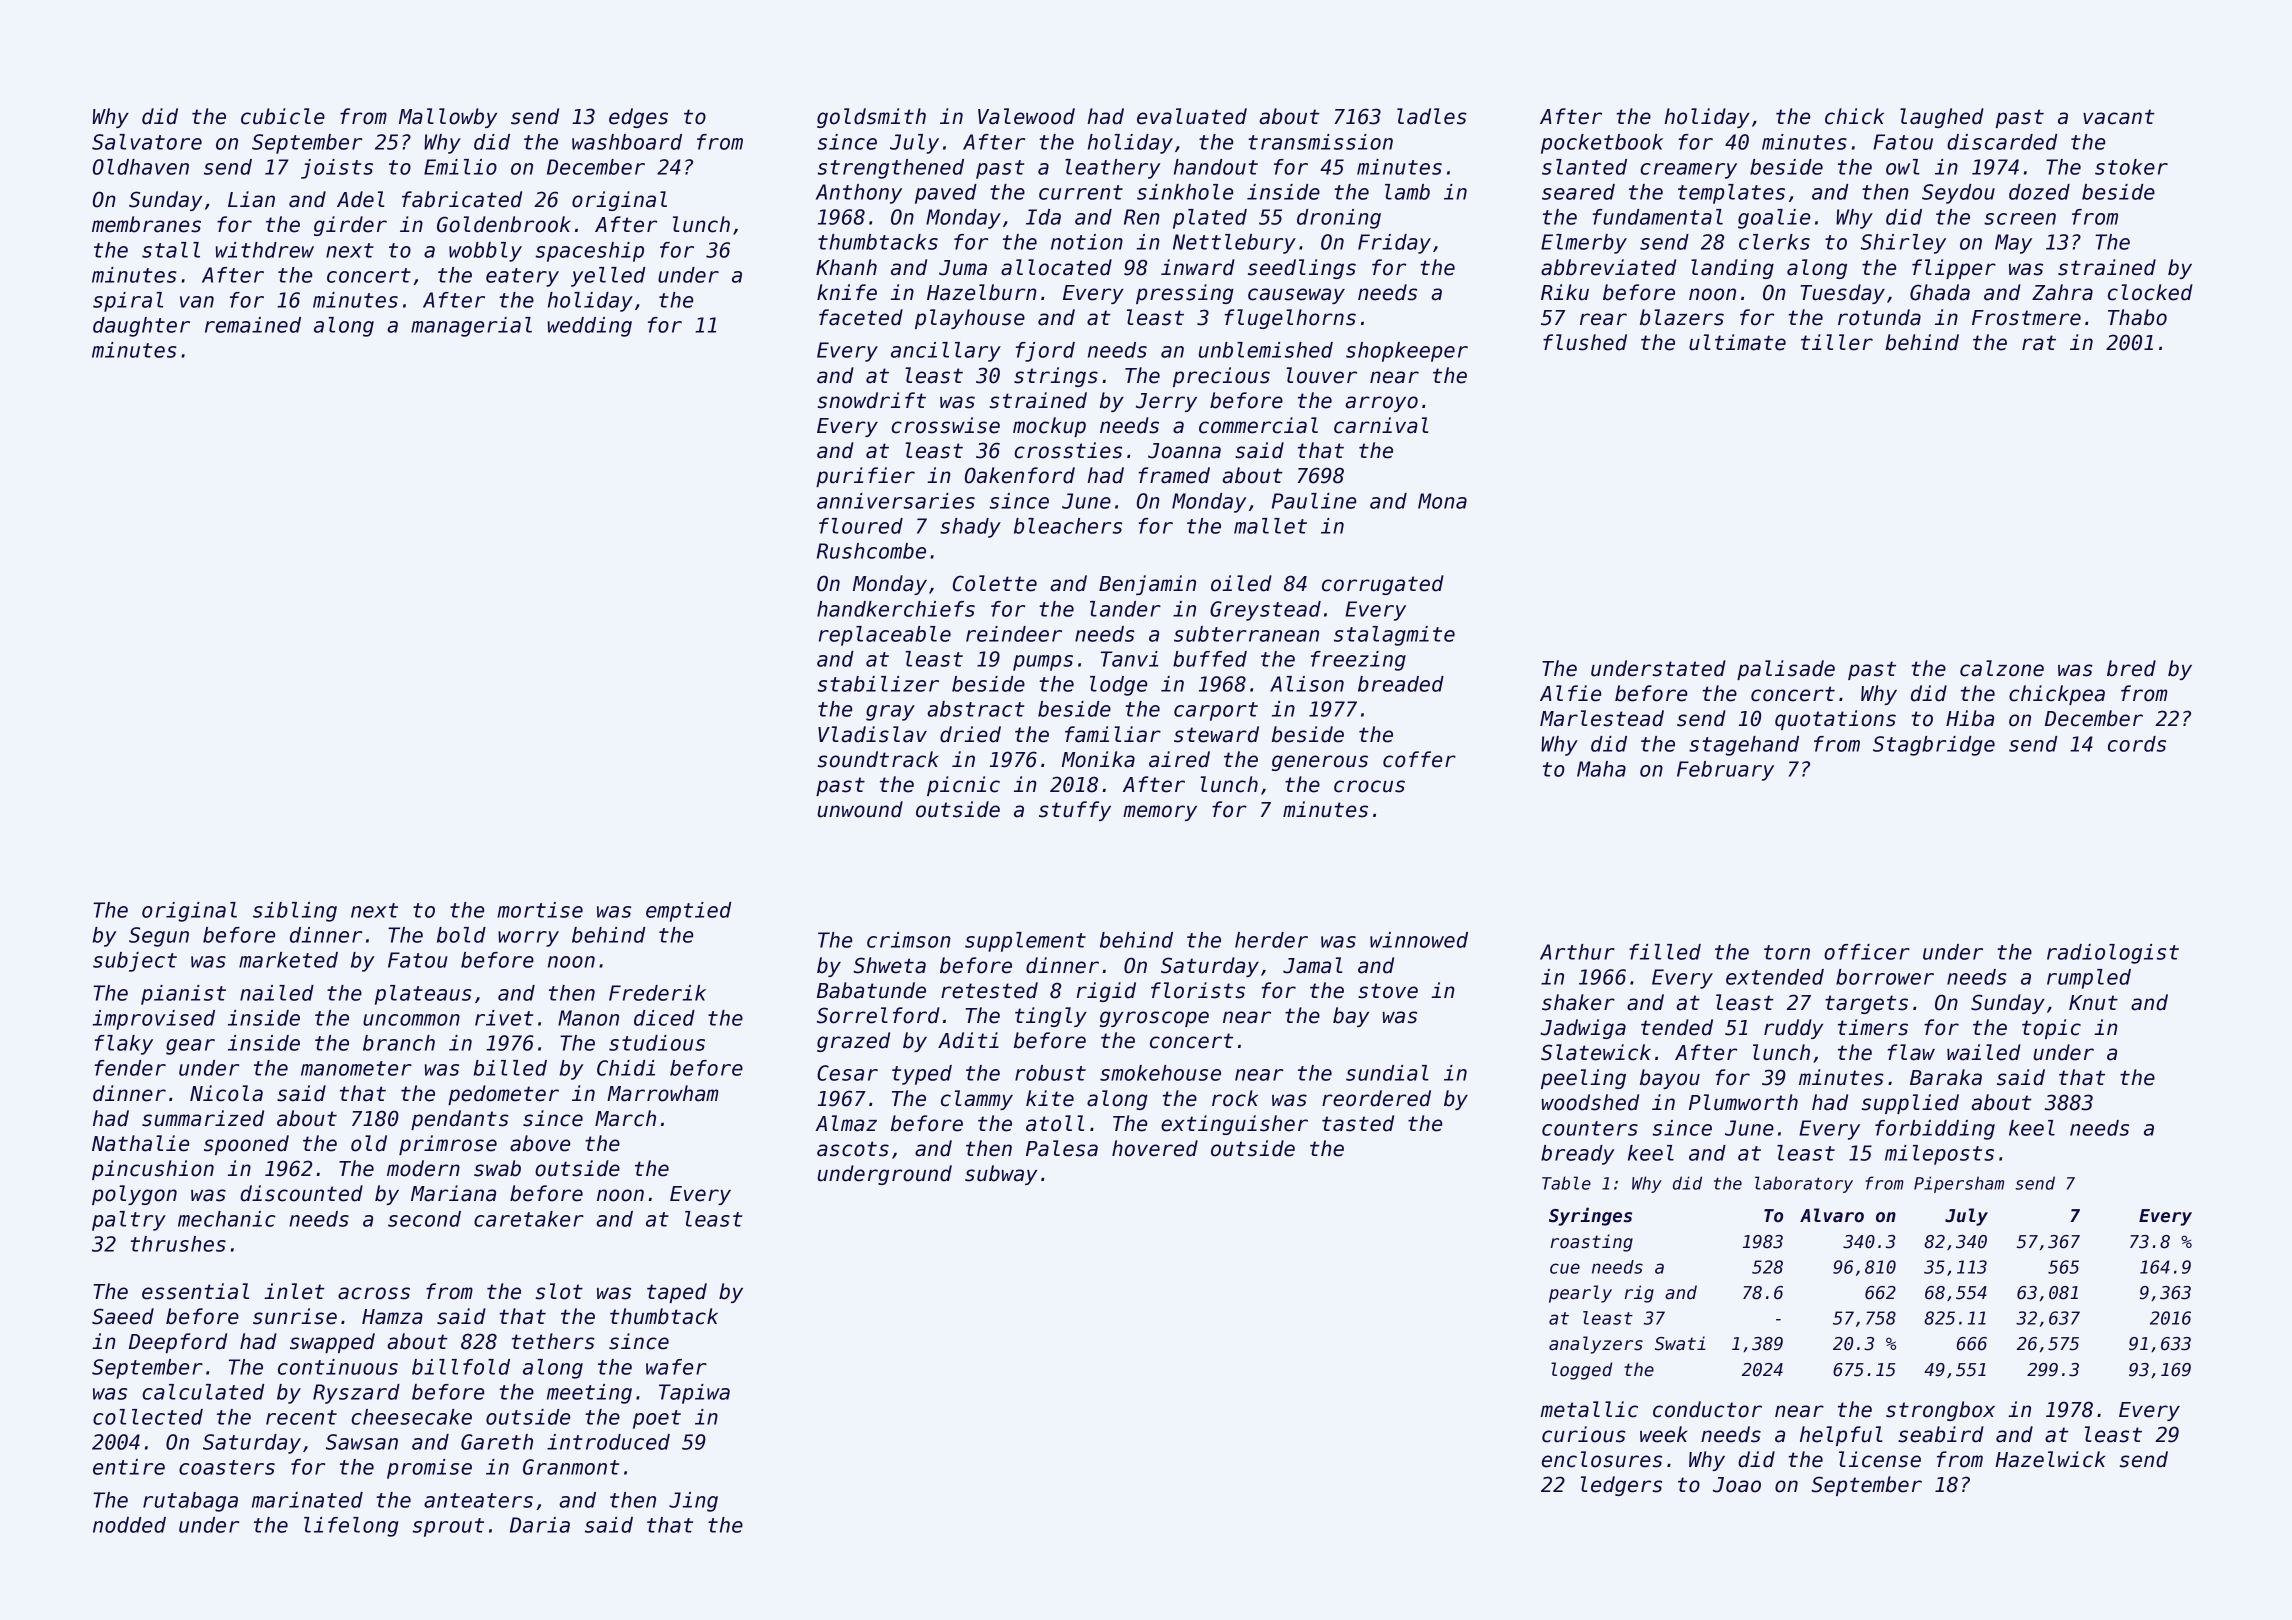 The width and height of the screenshot is (2292, 1620). What do you see at coordinates (540, 1525) in the screenshot?
I see `Daria` at bounding box center [540, 1525].
